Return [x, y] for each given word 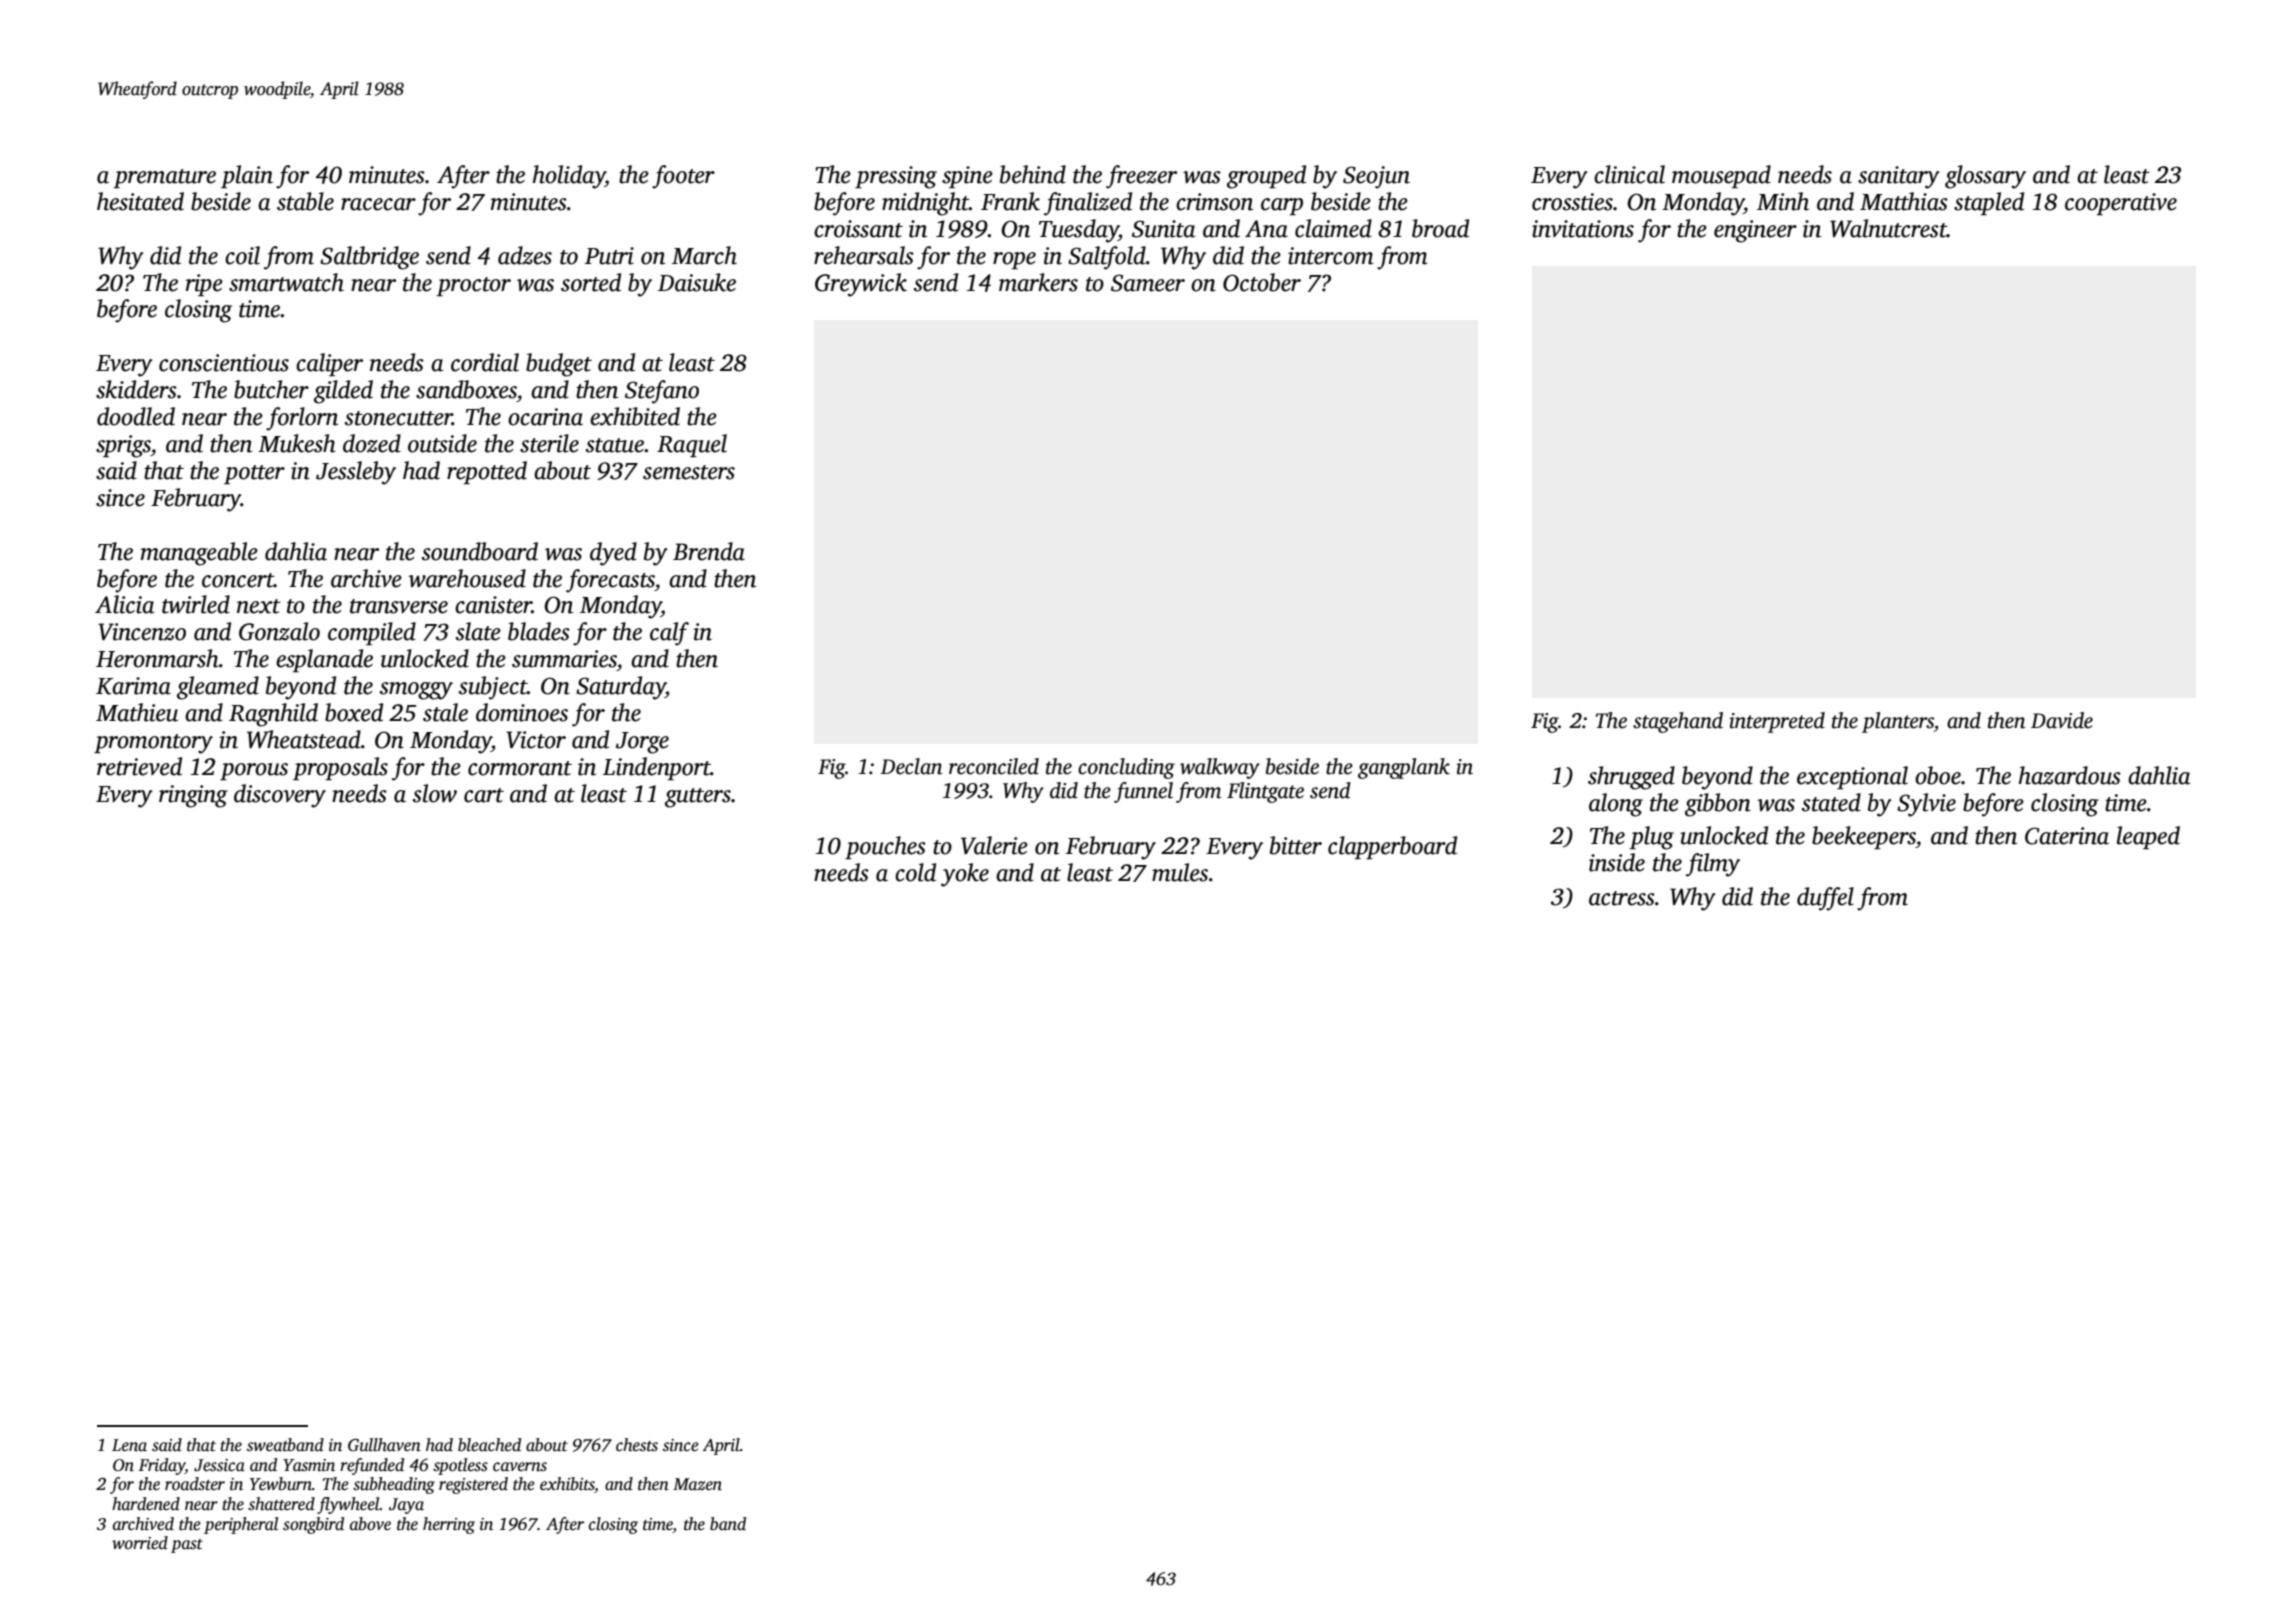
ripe [204, 285]
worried [140, 1543]
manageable [199, 554]
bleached [489, 1445]
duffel [1825, 899]
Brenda [709, 551]
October [1262, 282]
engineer [1755, 231]
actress [1622, 898]
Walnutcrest [1888, 228]
